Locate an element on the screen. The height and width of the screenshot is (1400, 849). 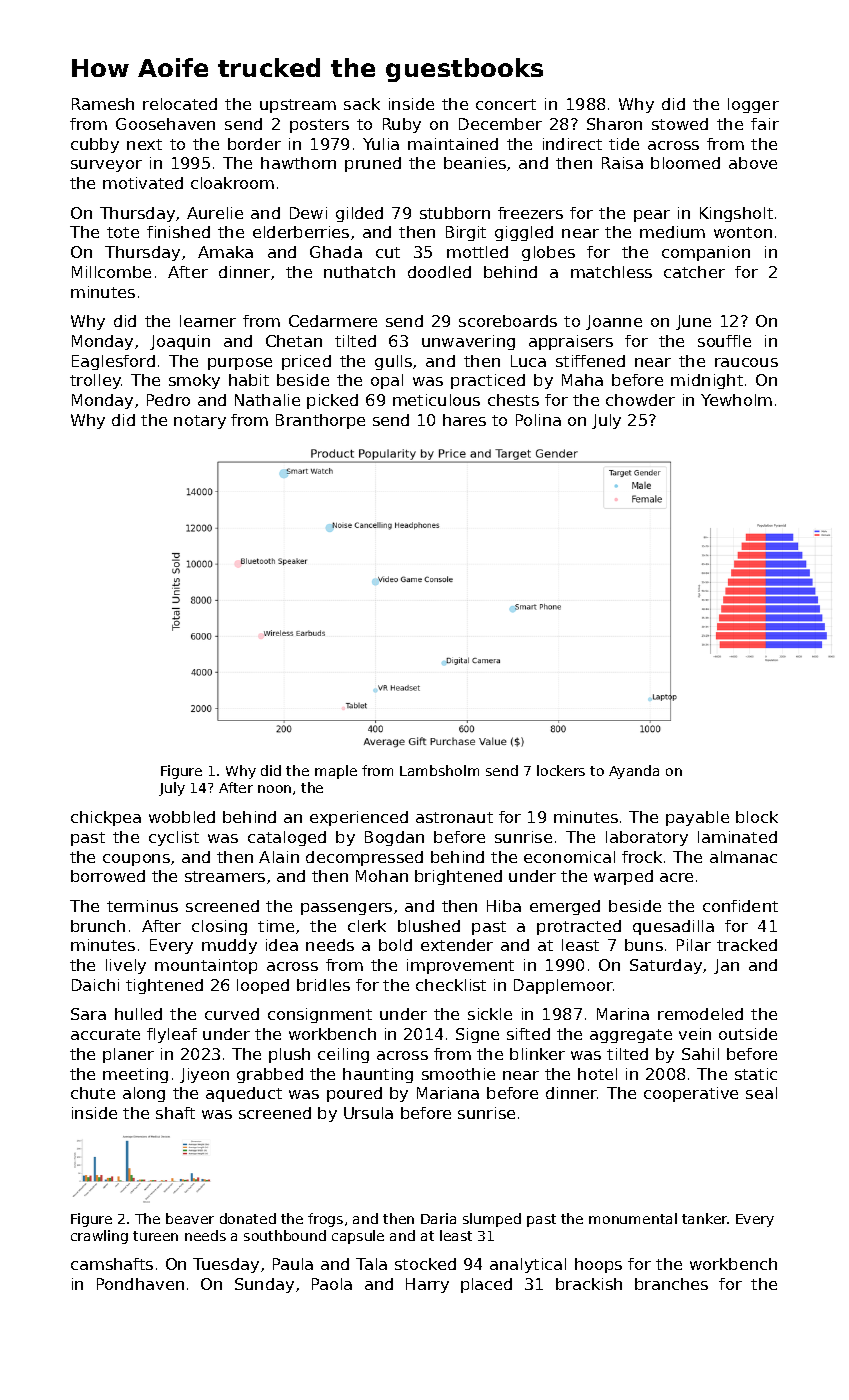
logger is located at coordinates (753, 105).
